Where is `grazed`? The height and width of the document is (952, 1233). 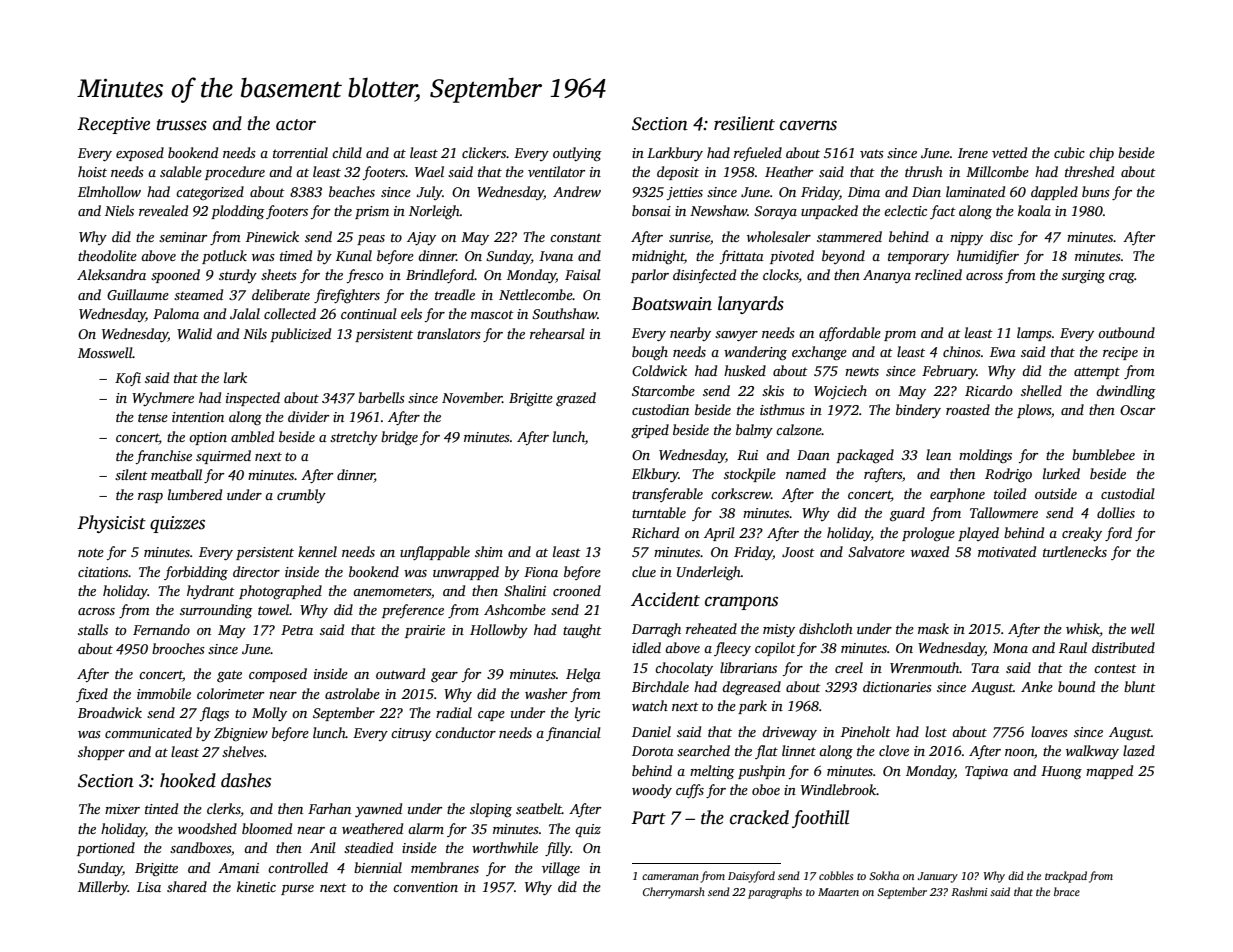 grazed is located at coordinates (576, 399).
